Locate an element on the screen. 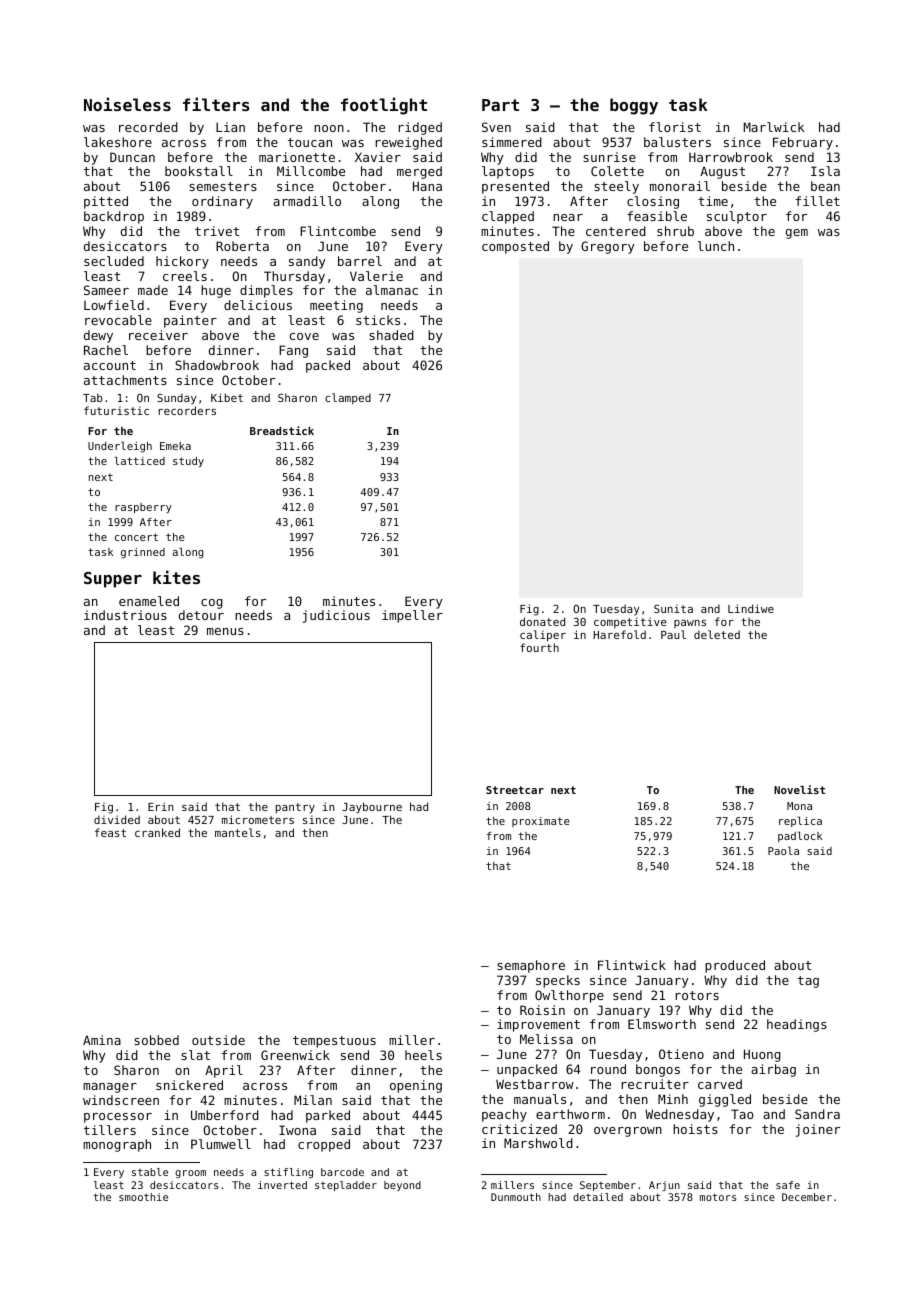  donated is located at coordinates (542, 621).
